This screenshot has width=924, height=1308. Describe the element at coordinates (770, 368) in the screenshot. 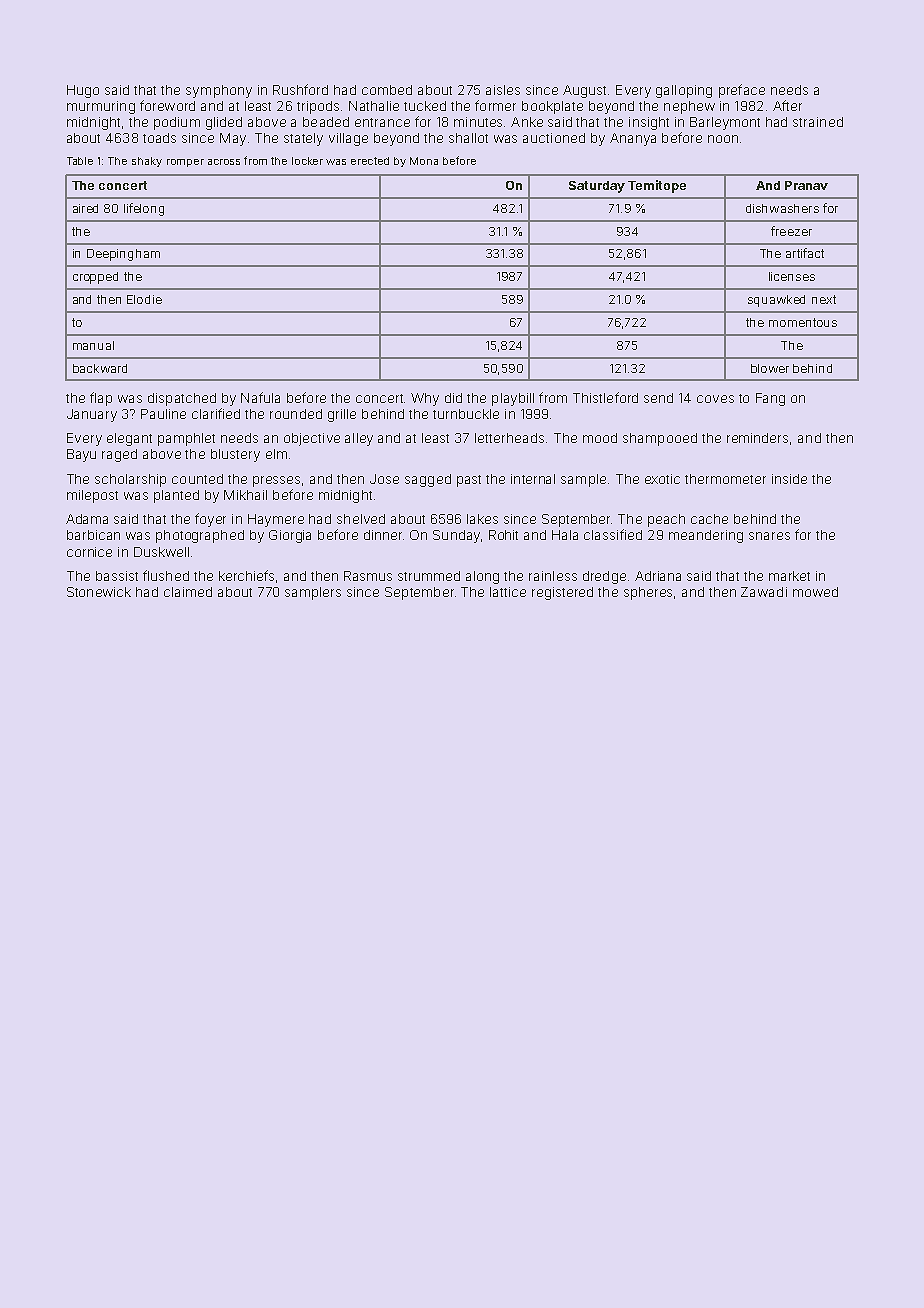

I see `blower` at that location.
